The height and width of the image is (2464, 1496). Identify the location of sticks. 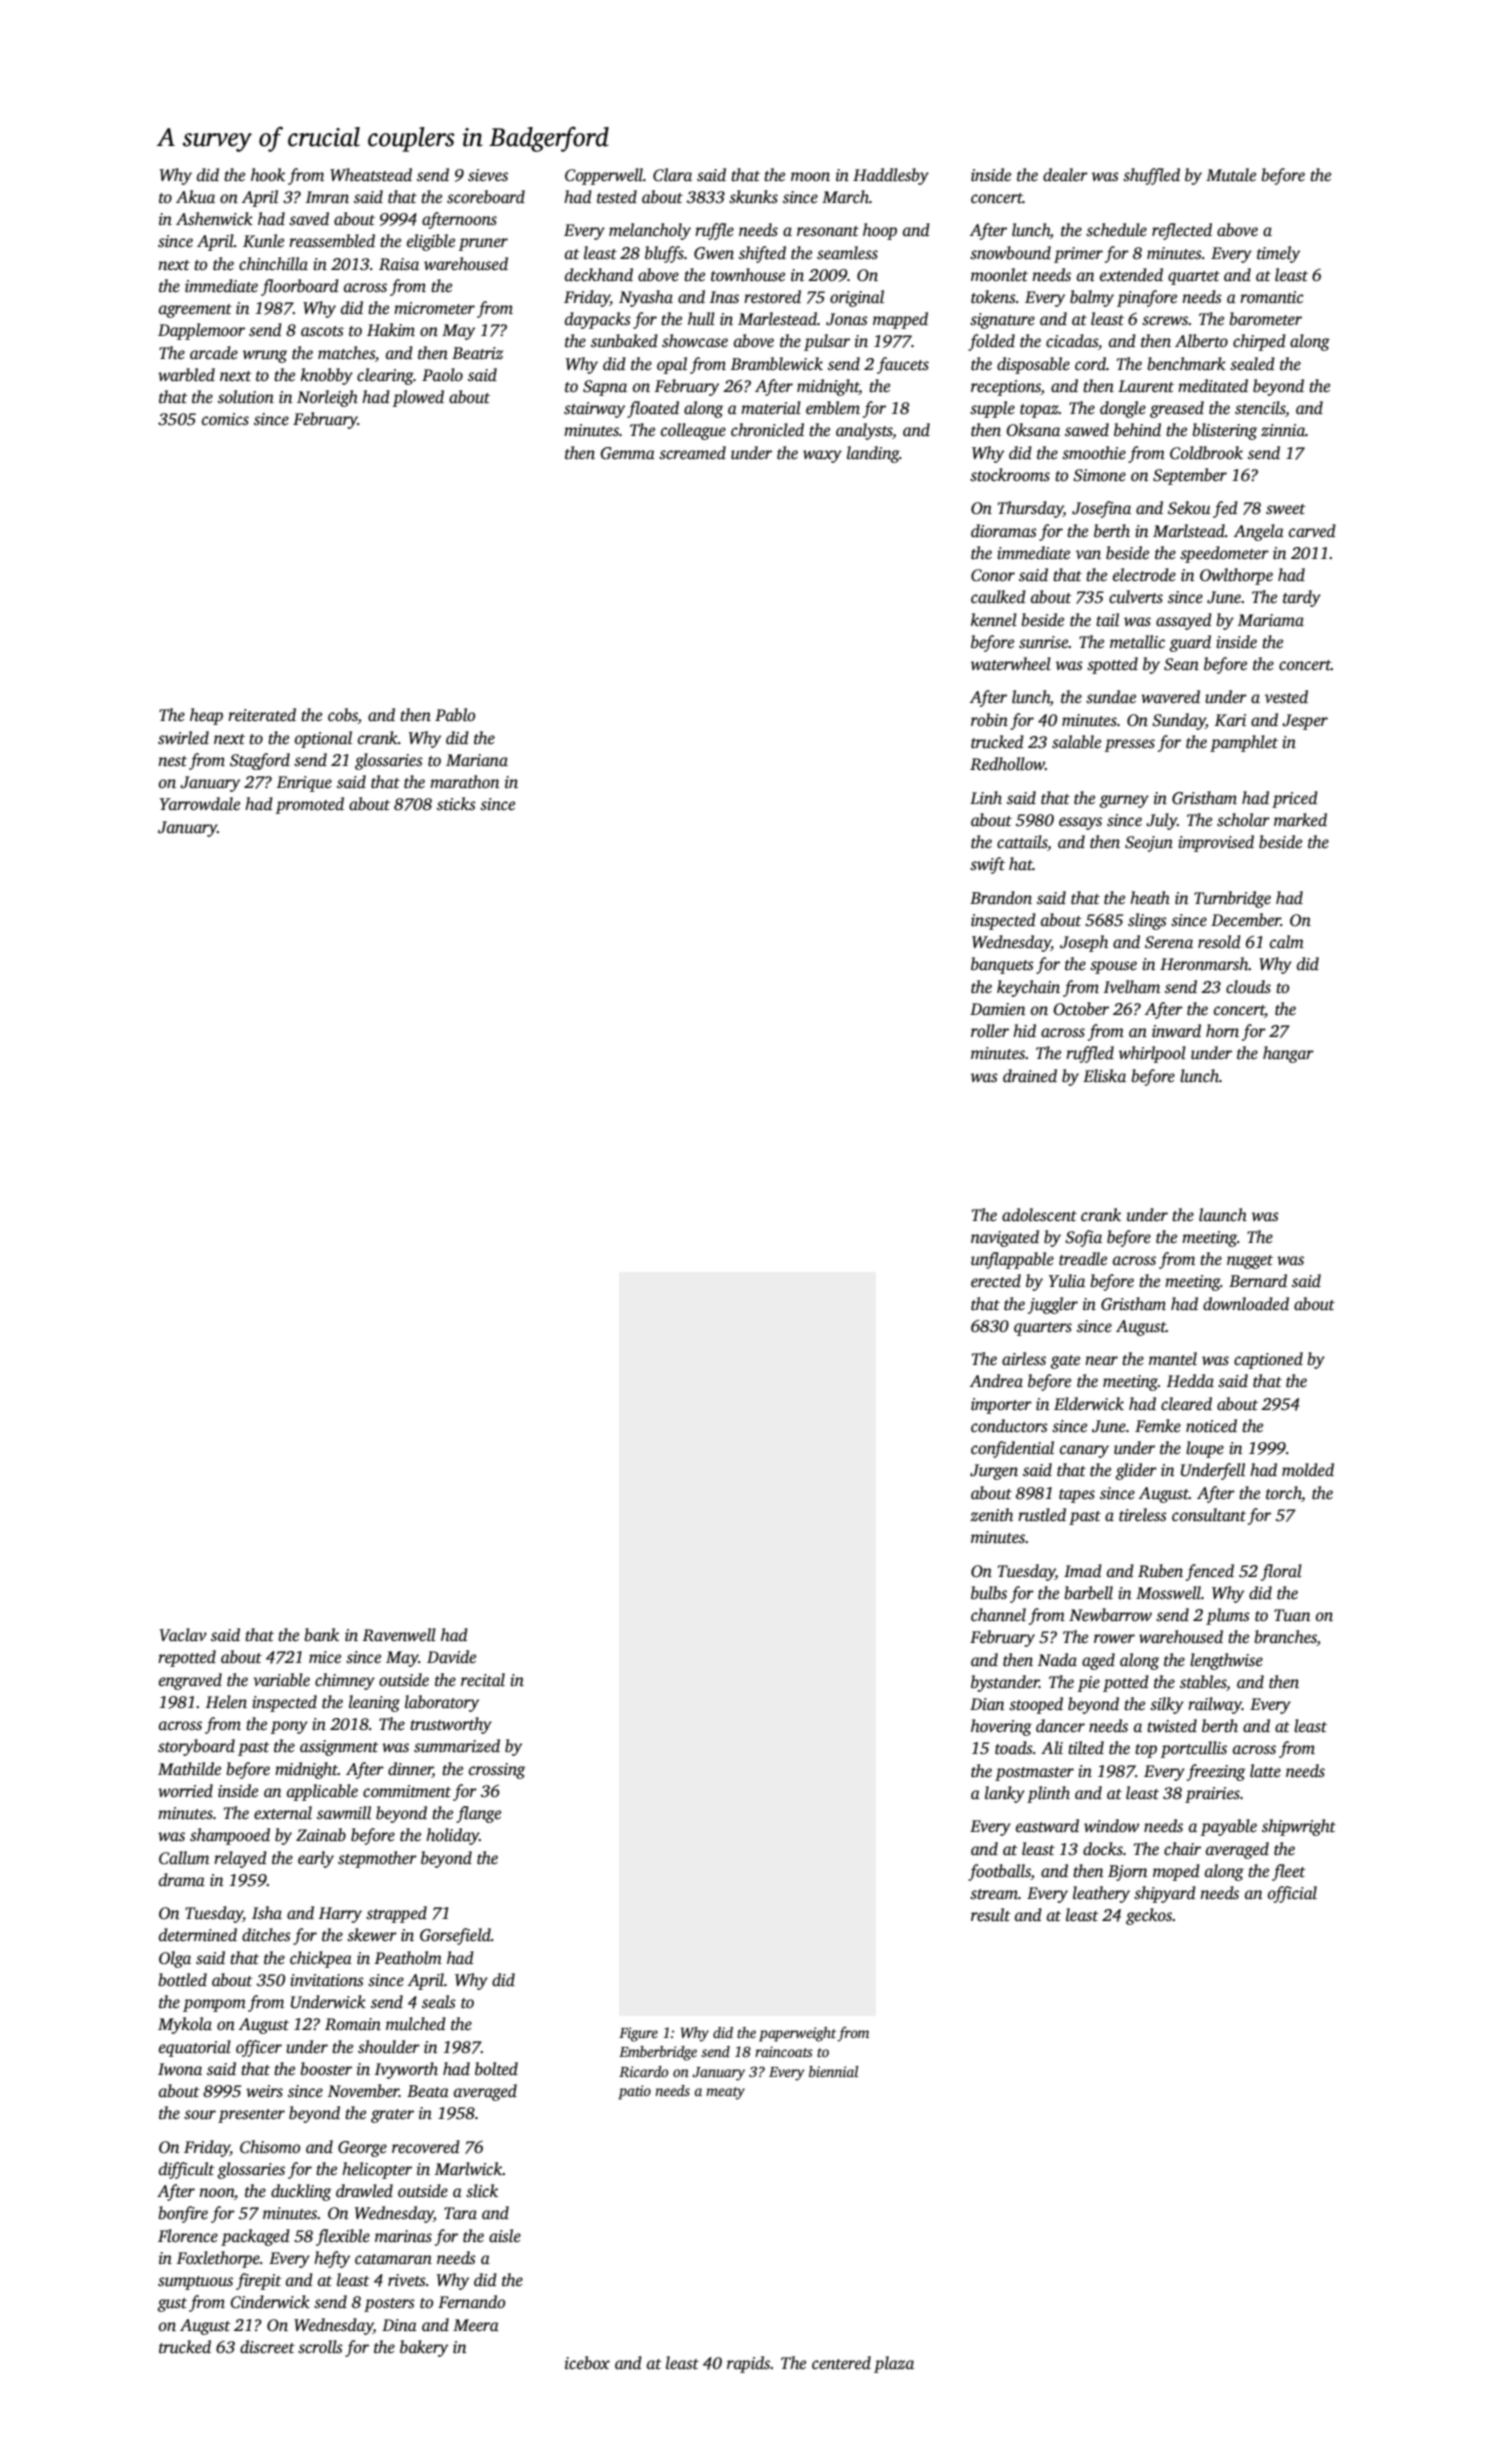
(456, 804).
